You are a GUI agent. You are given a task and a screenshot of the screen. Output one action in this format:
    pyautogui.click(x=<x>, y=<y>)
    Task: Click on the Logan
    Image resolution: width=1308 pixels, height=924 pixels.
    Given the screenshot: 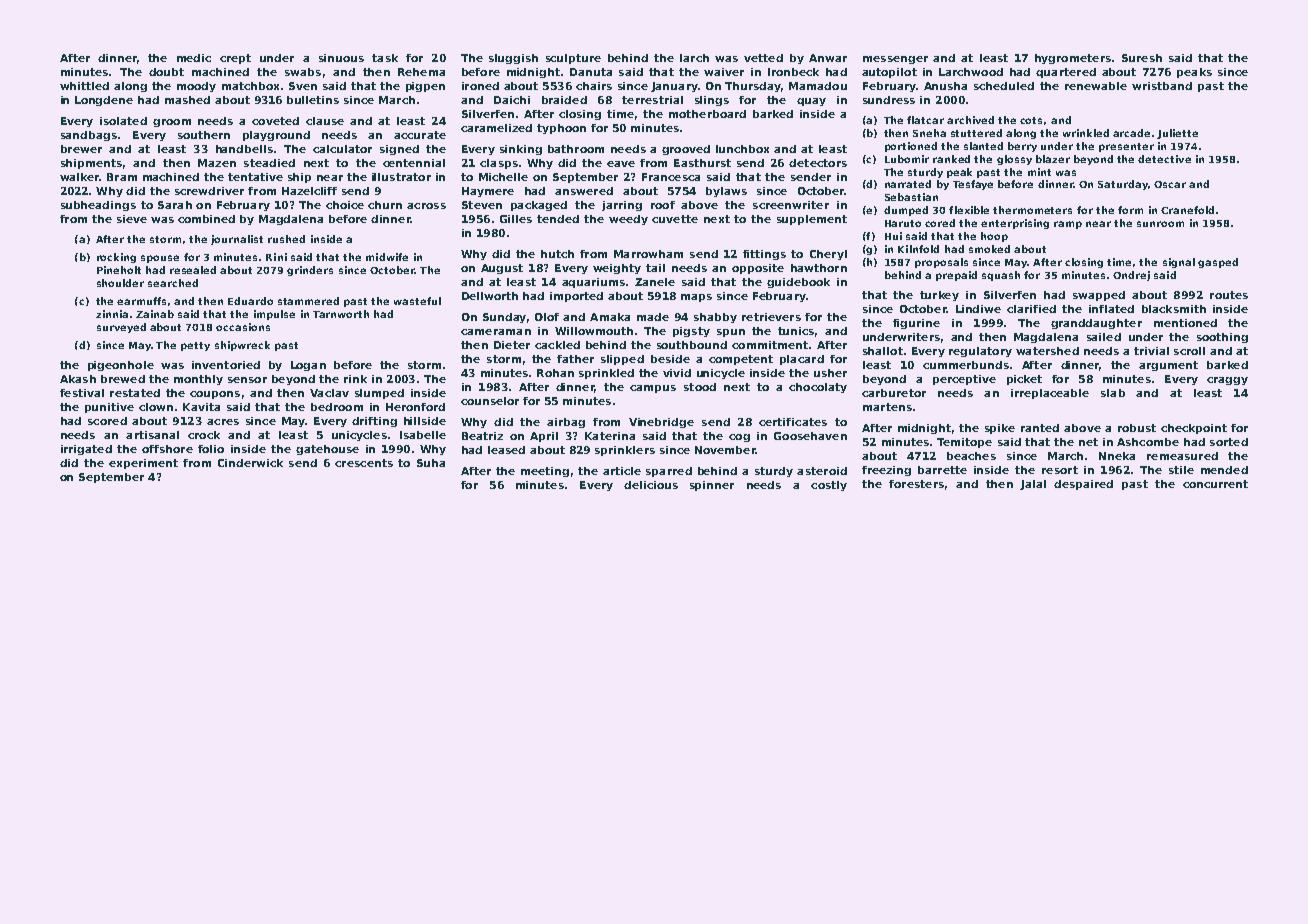 What is the action you would take?
    pyautogui.click(x=308, y=366)
